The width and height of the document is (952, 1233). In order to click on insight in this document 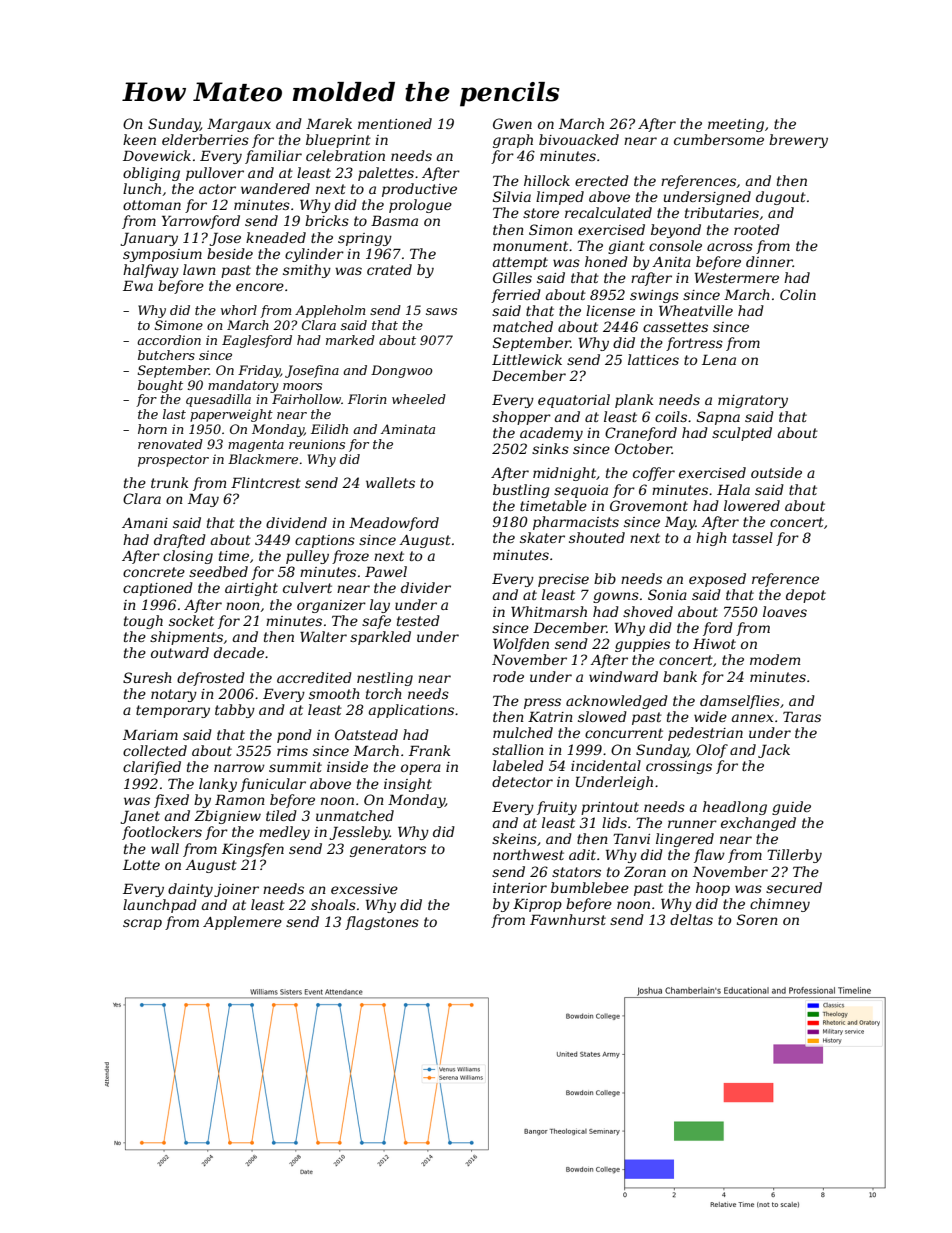, I will do `click(408, 785)`.
